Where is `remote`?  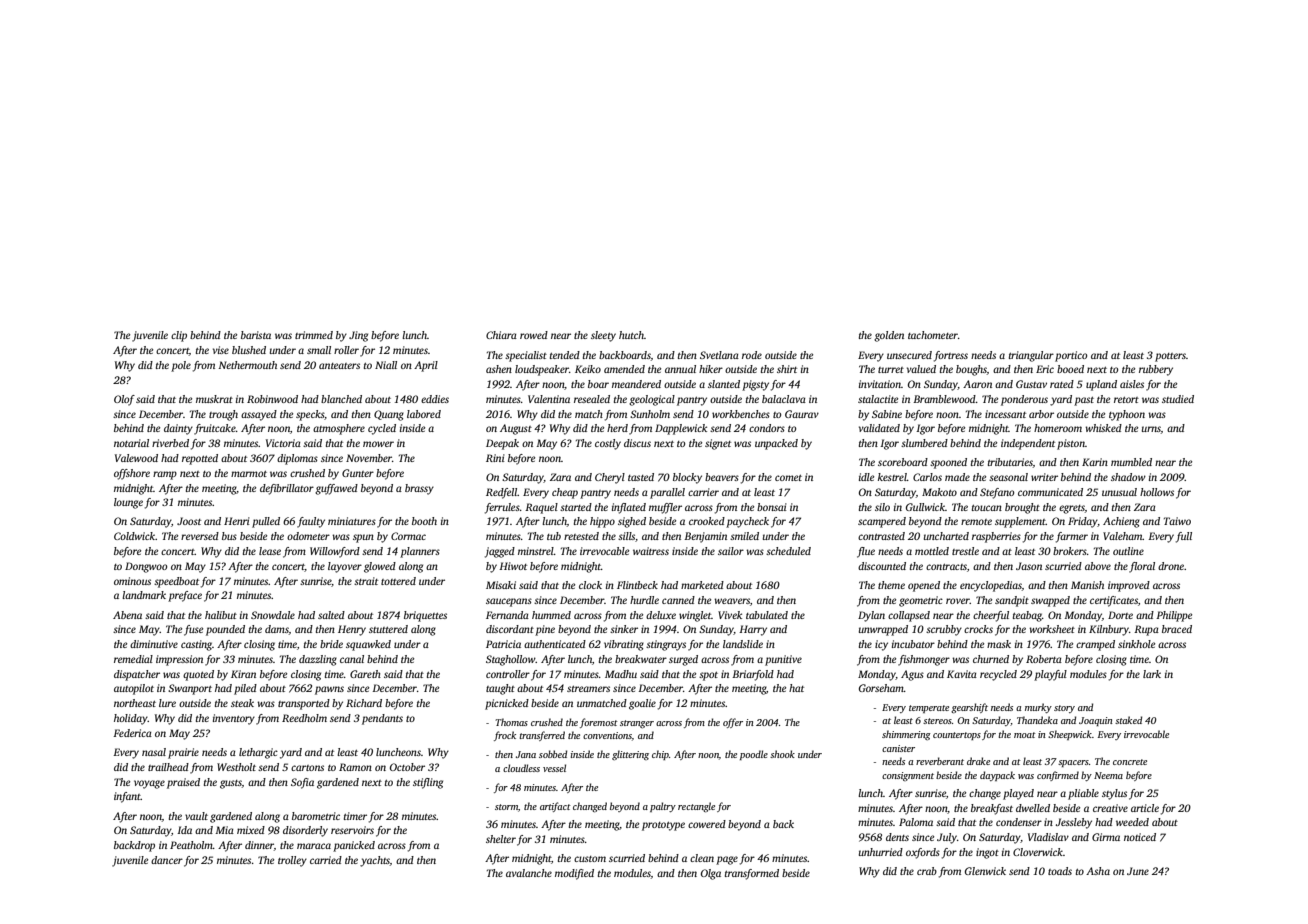
remote is located at coordinates (976, 522).
